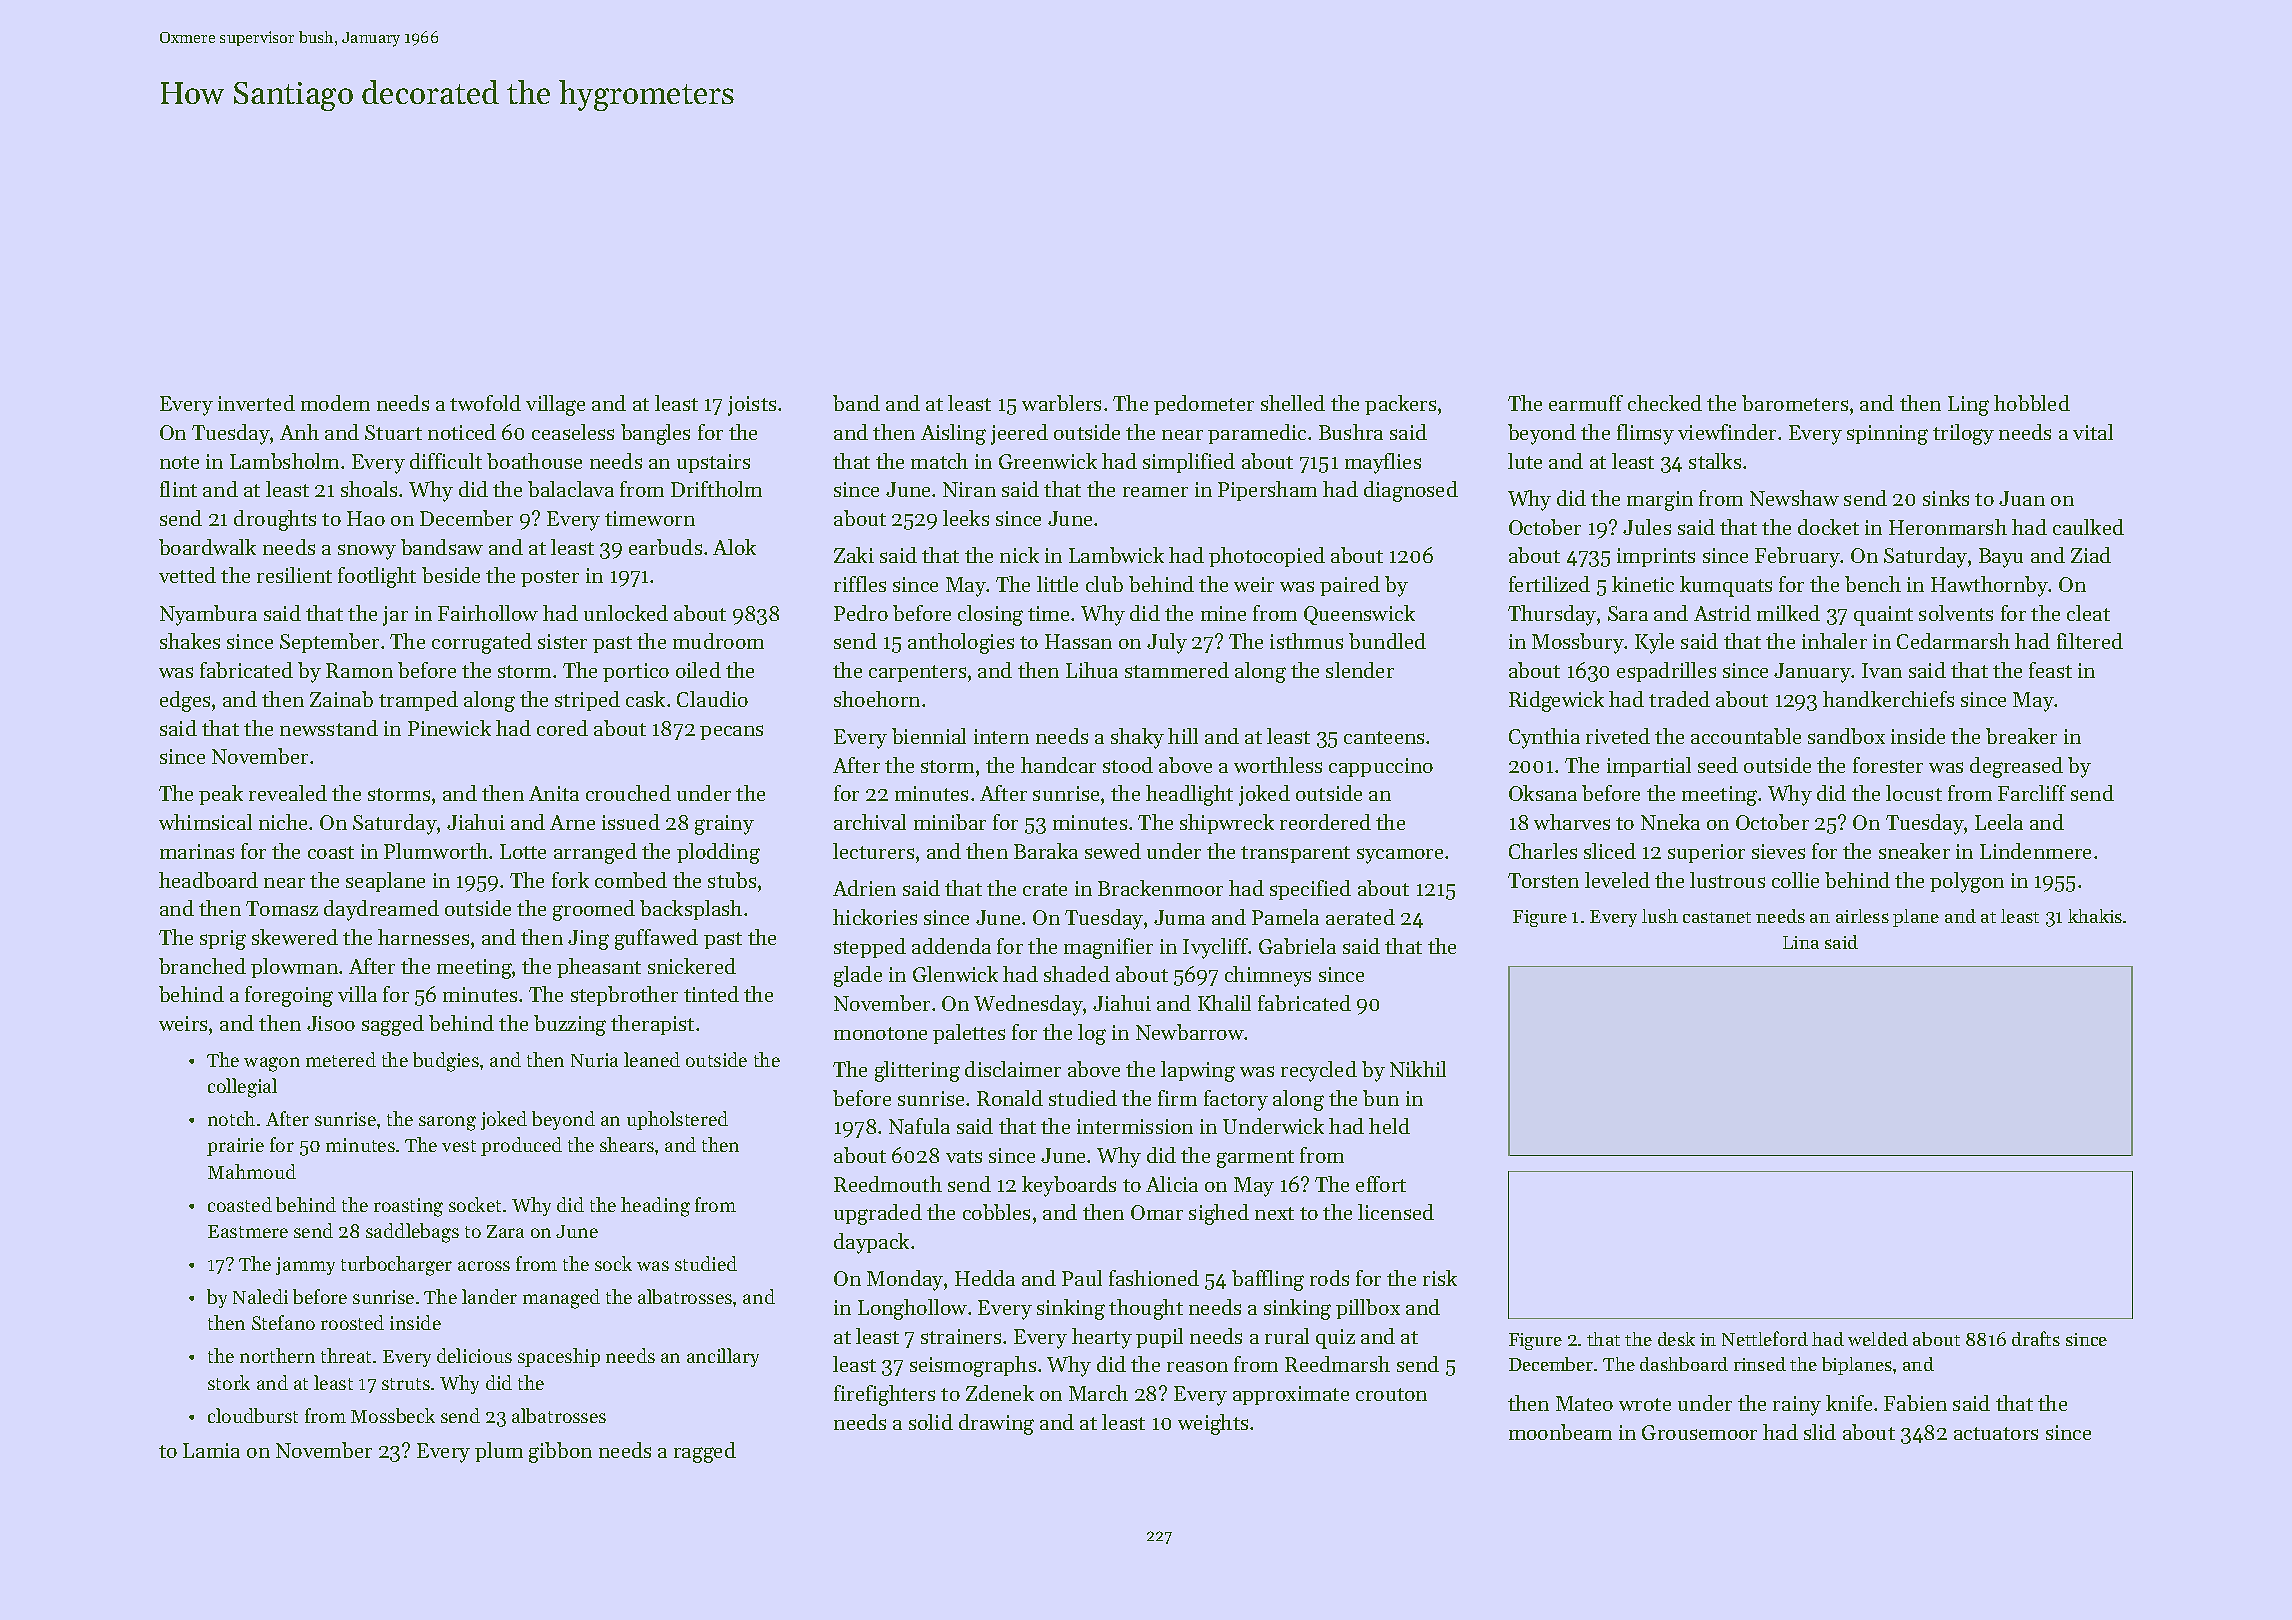 Image resolution: width=2292 pixels, height=1620 pixels. Describe the element at coordinates (996, 1212) in the document. I see `cobbles` at that location.
